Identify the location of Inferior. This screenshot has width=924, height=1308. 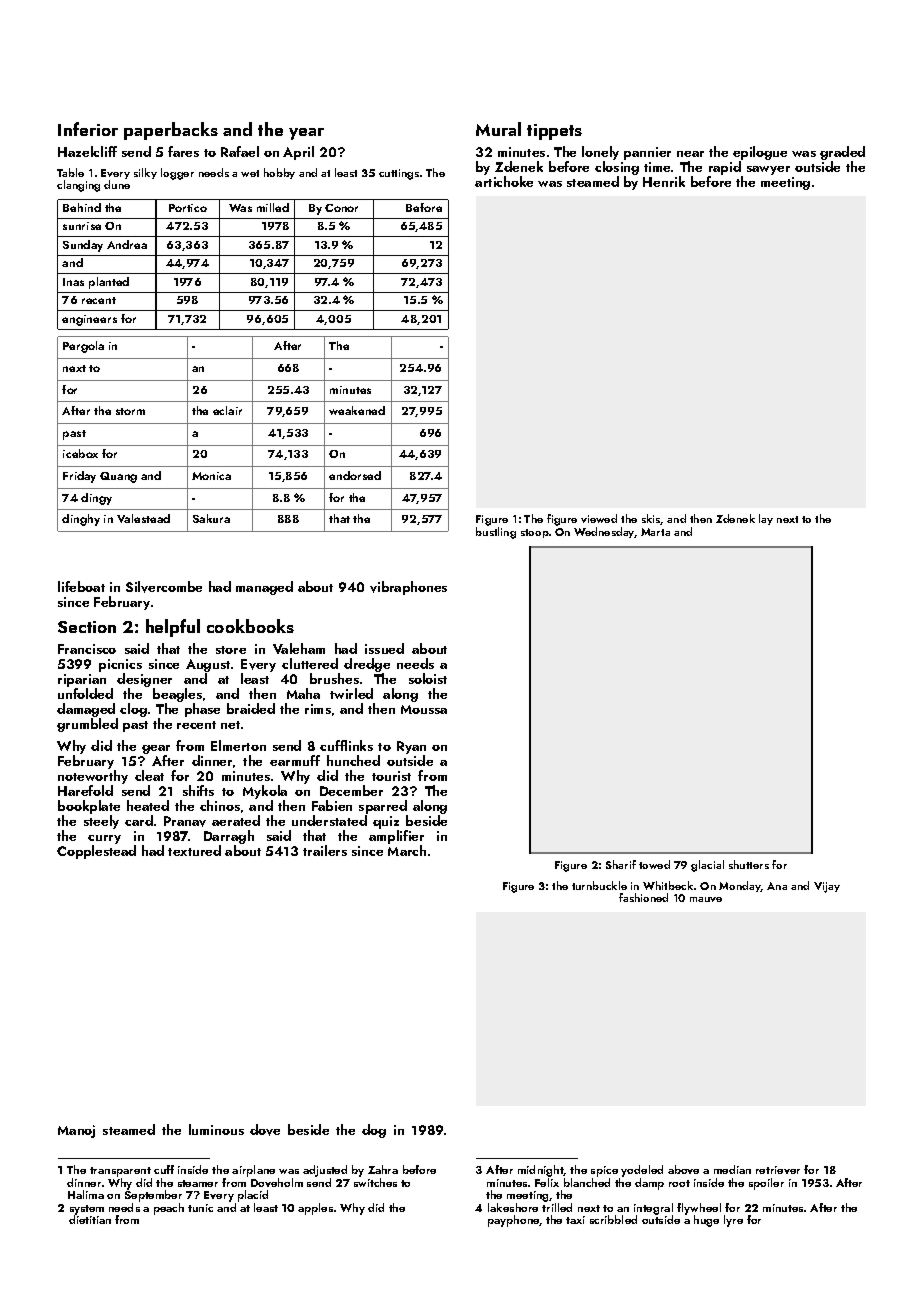
(88, 129).
